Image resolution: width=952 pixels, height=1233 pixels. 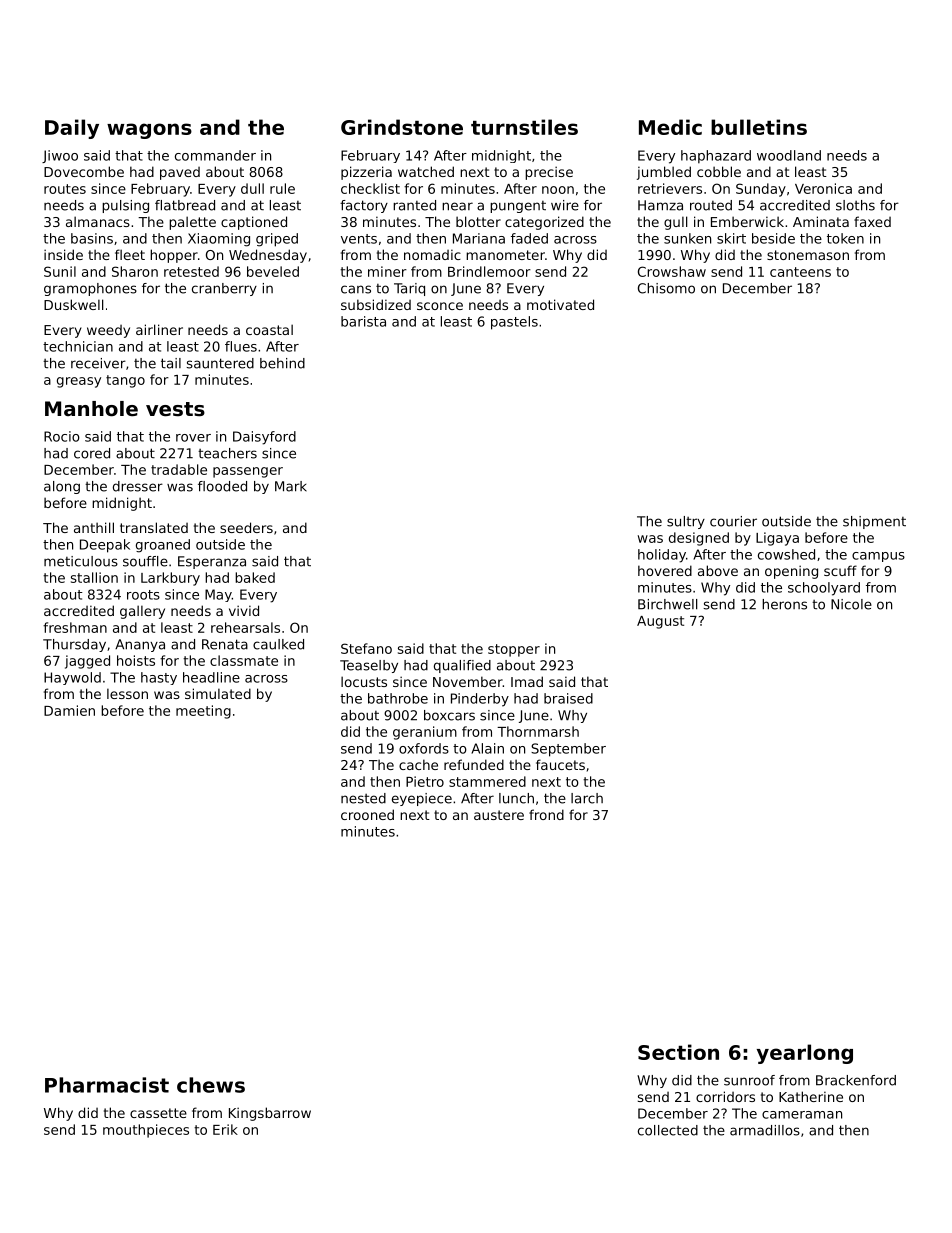 What do you see at coordinates (211, 1085) in the document?
I see `chews` at bounding box center [211, 1085].
